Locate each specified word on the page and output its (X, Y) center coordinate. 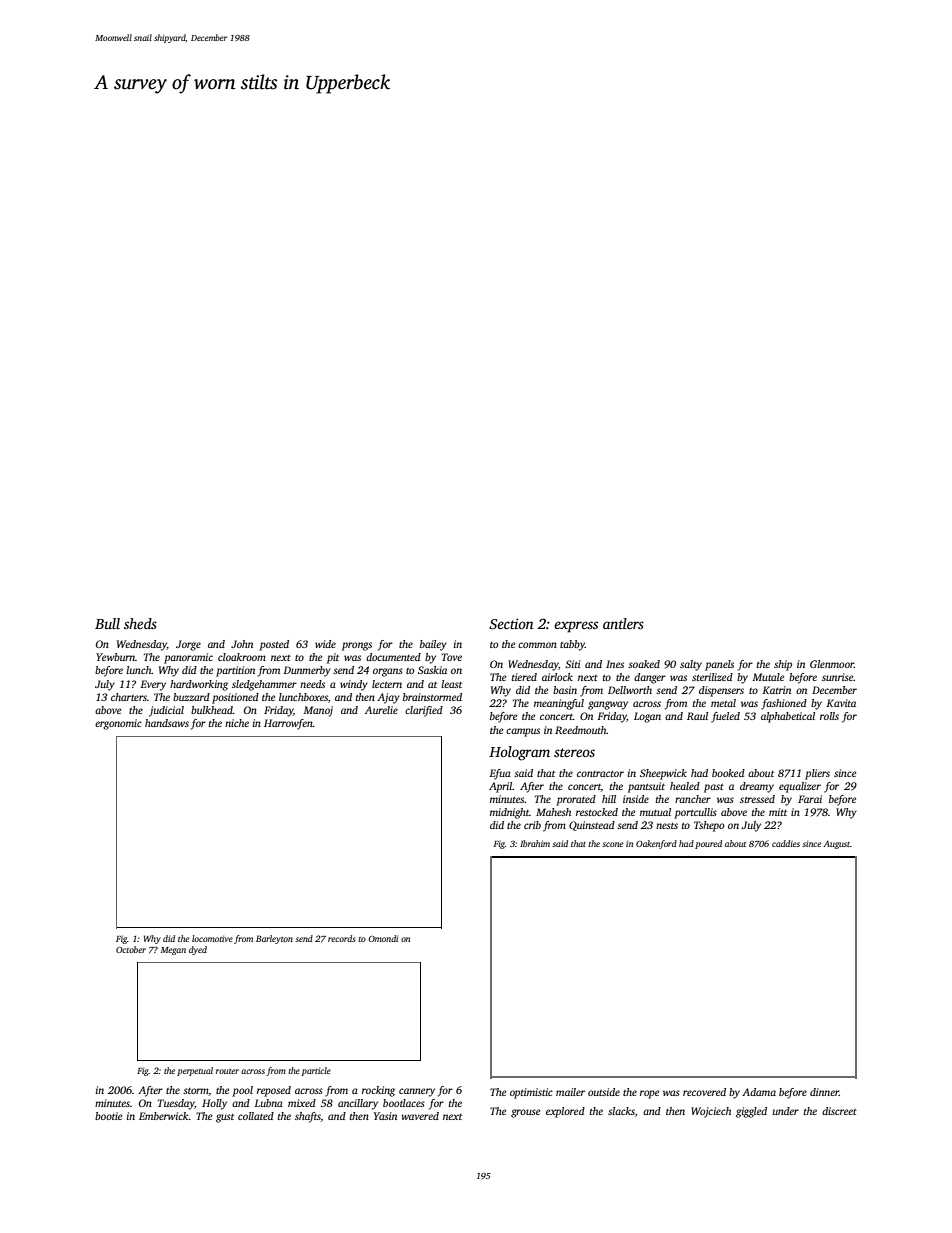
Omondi (383, 938)
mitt (778, 812)
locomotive (212, 938)
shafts (308, 1117)
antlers (623, 623)
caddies (786, 843)
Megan (173, 951)
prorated (576, 800)
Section (511, 623)
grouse (525, 1113)
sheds (140, 623)
